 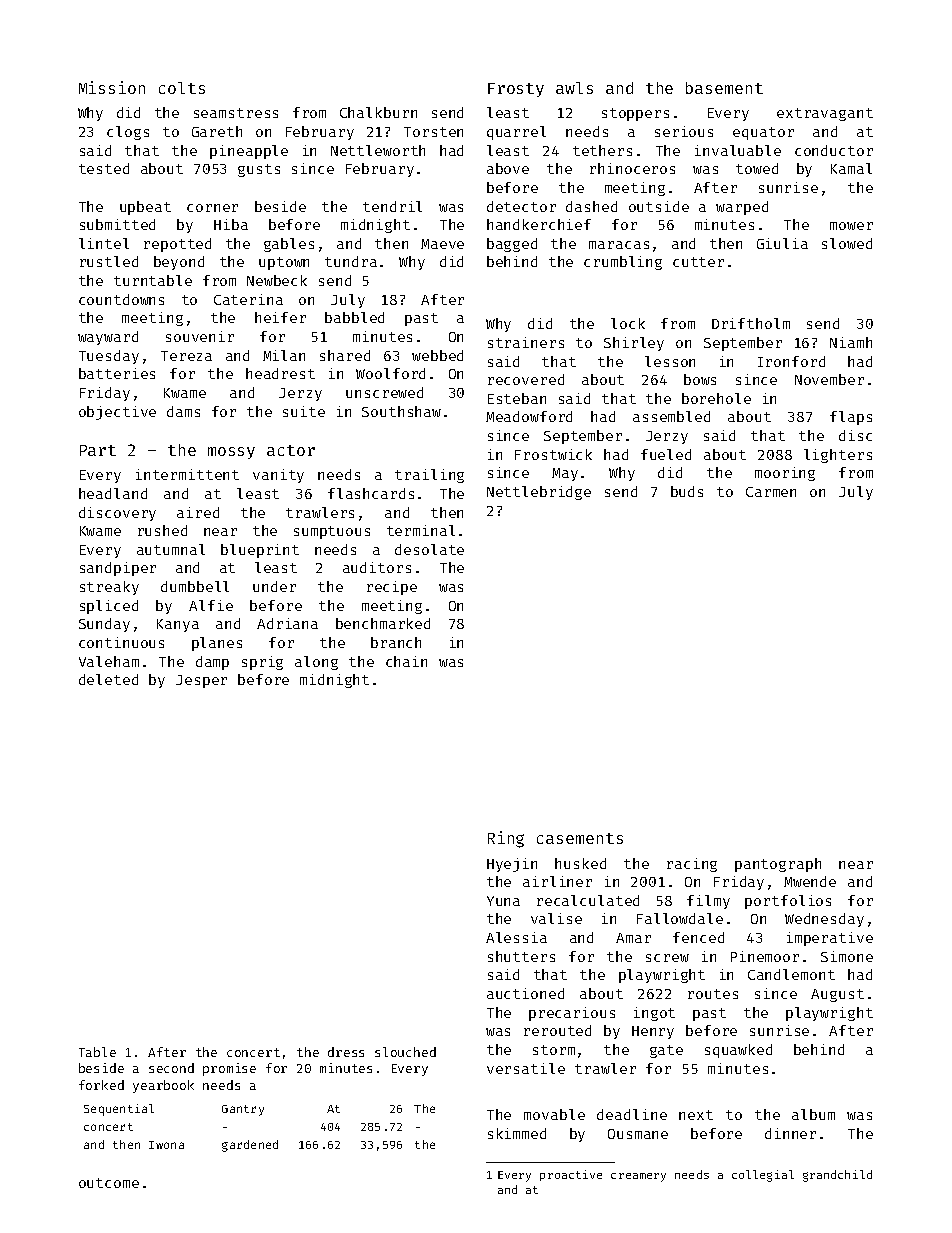 What do you see at coordinates (186, 356) in the screenshot?
I see `Tereza` at bounding box center [186, 356].
